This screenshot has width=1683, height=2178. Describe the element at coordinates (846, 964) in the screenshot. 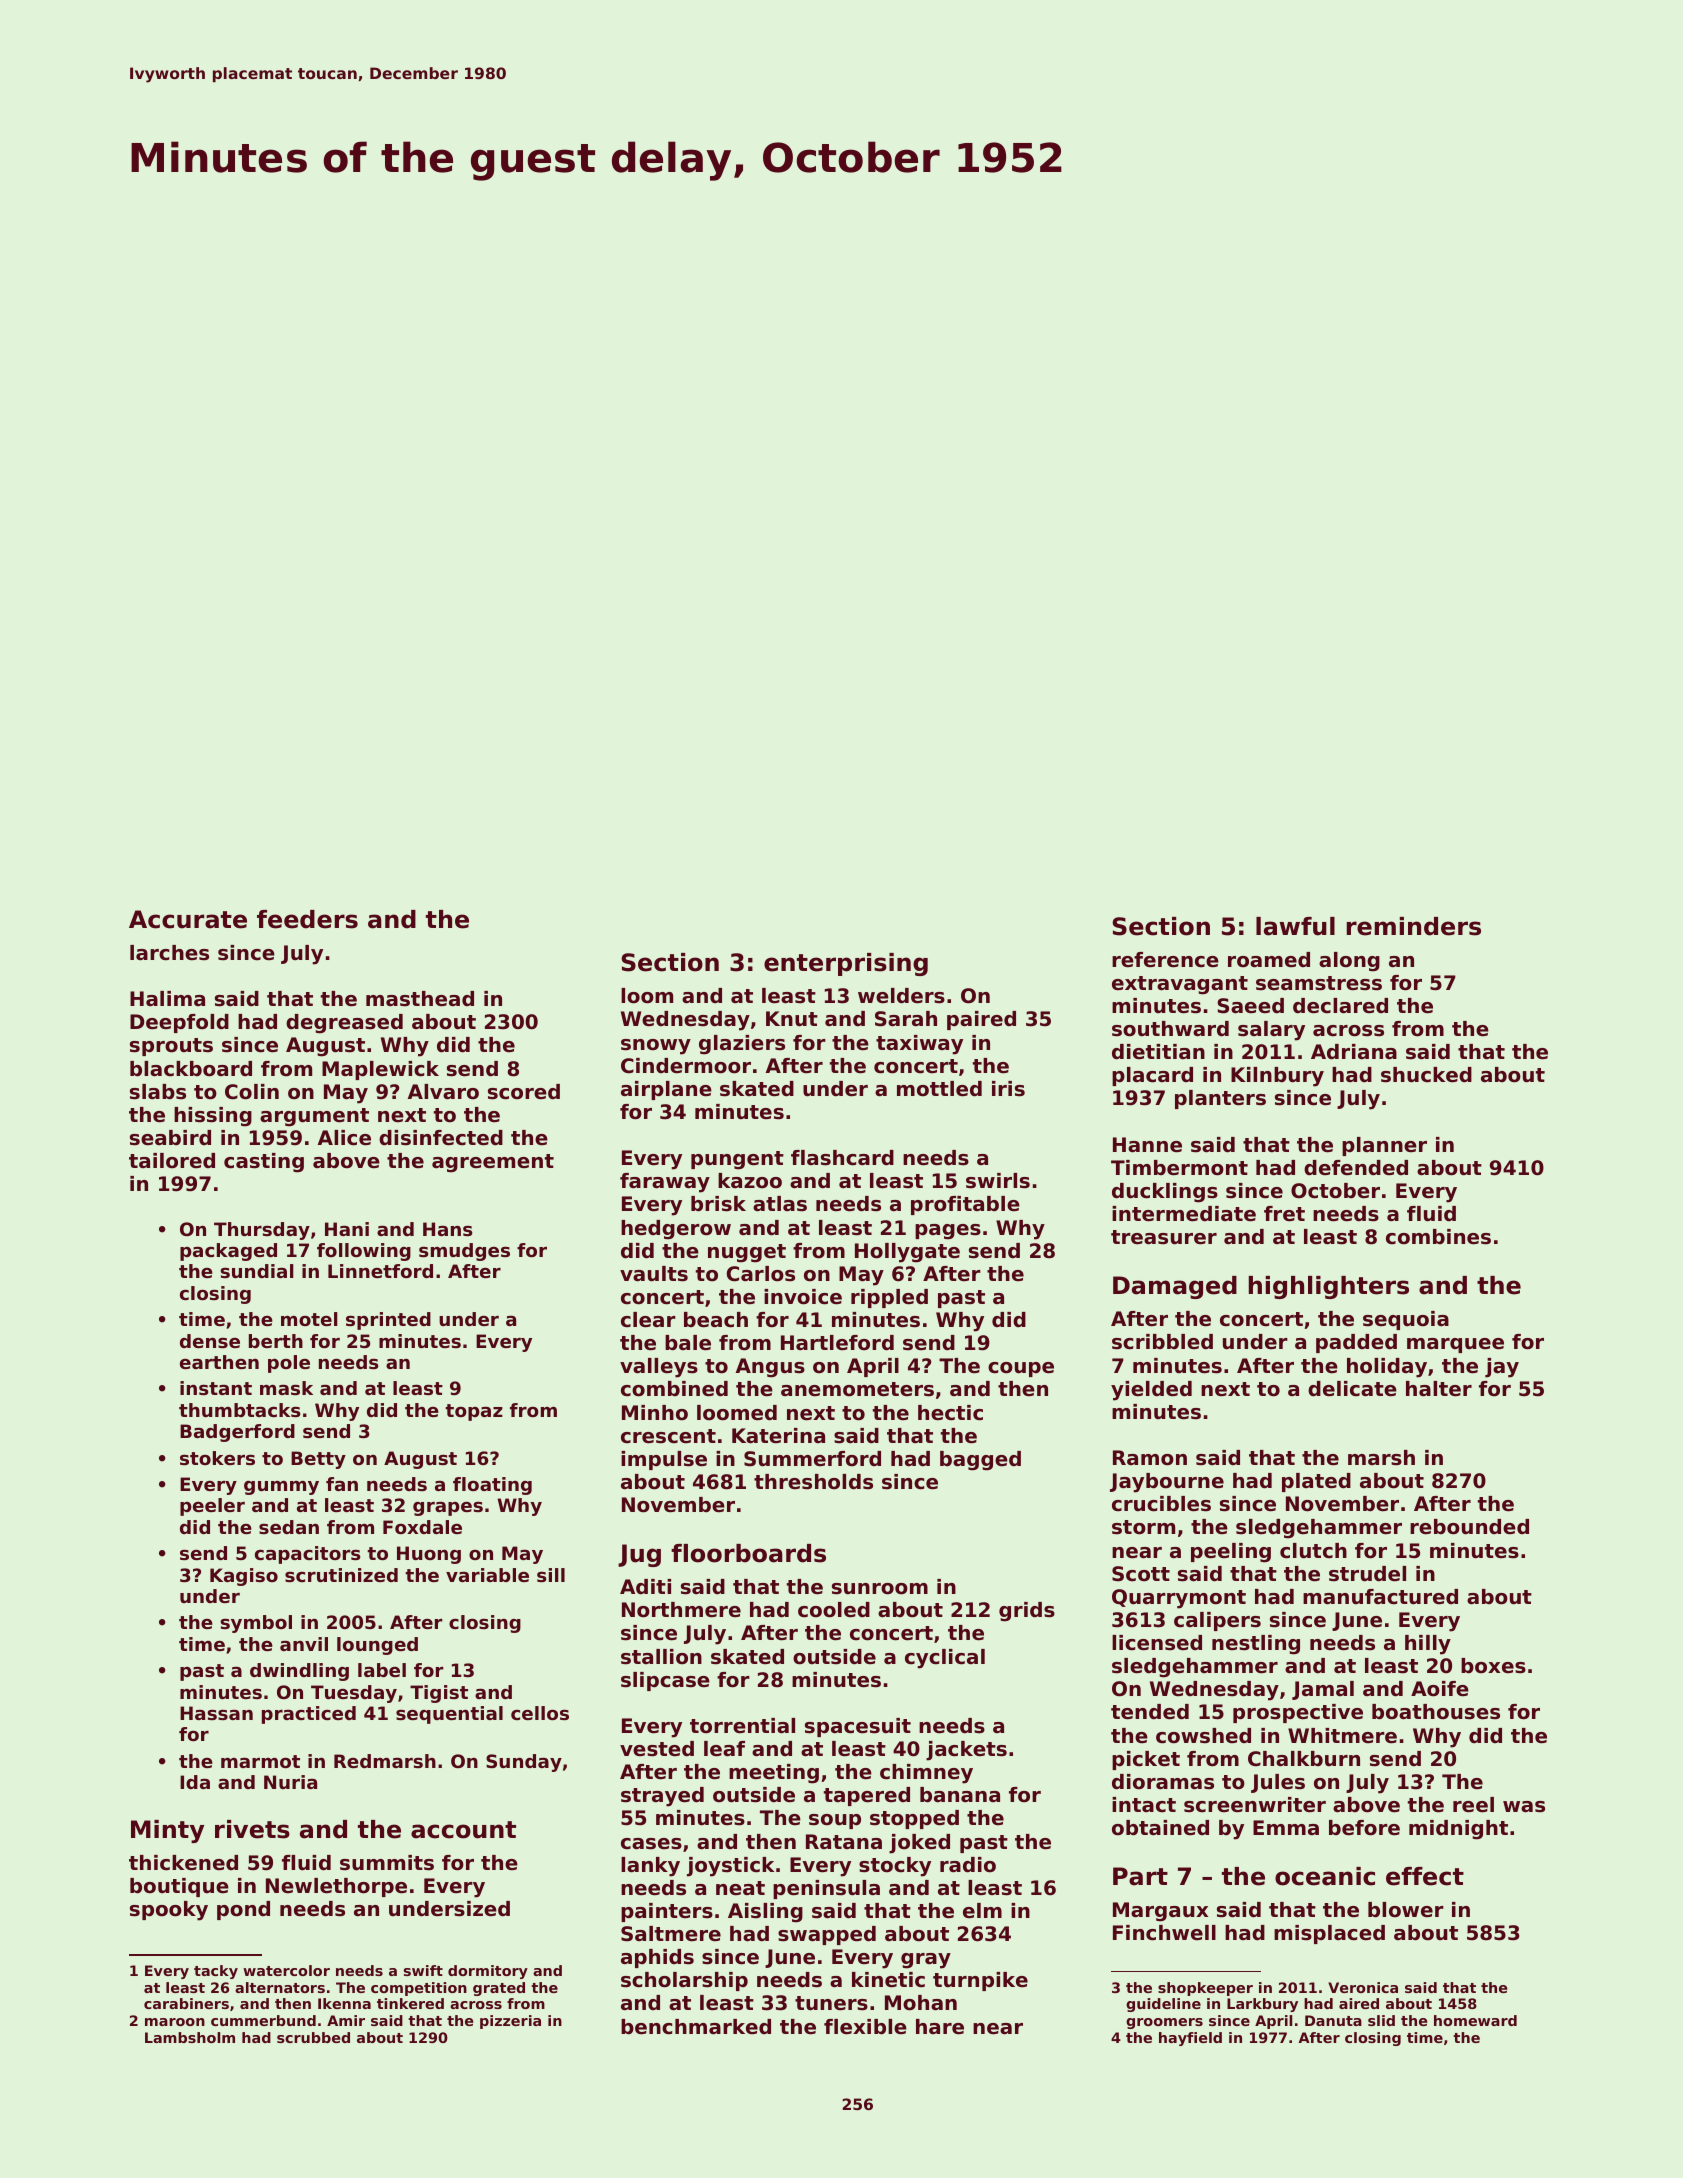

I see `enterprising` at that location.
